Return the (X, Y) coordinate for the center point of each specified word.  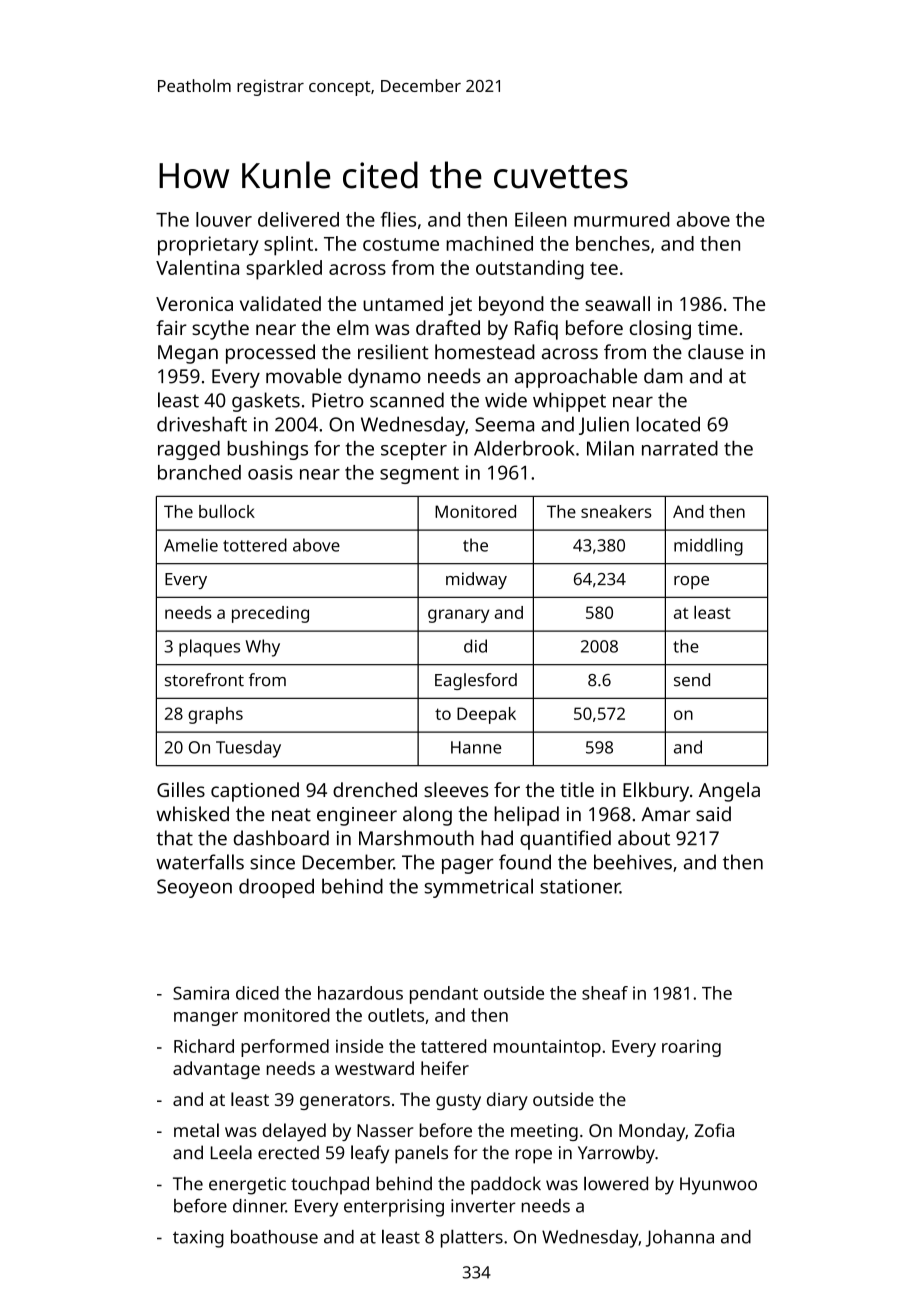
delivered (298, 219)
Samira (201, 993)
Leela (231, 1152)
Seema (504, 424)
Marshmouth (416, 838)
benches (613, 243)
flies (398, 219)
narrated (680, 448)
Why (263, 648)
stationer (580, 886)
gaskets (266, 402)
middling (708, 547)
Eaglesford (476, 681)
